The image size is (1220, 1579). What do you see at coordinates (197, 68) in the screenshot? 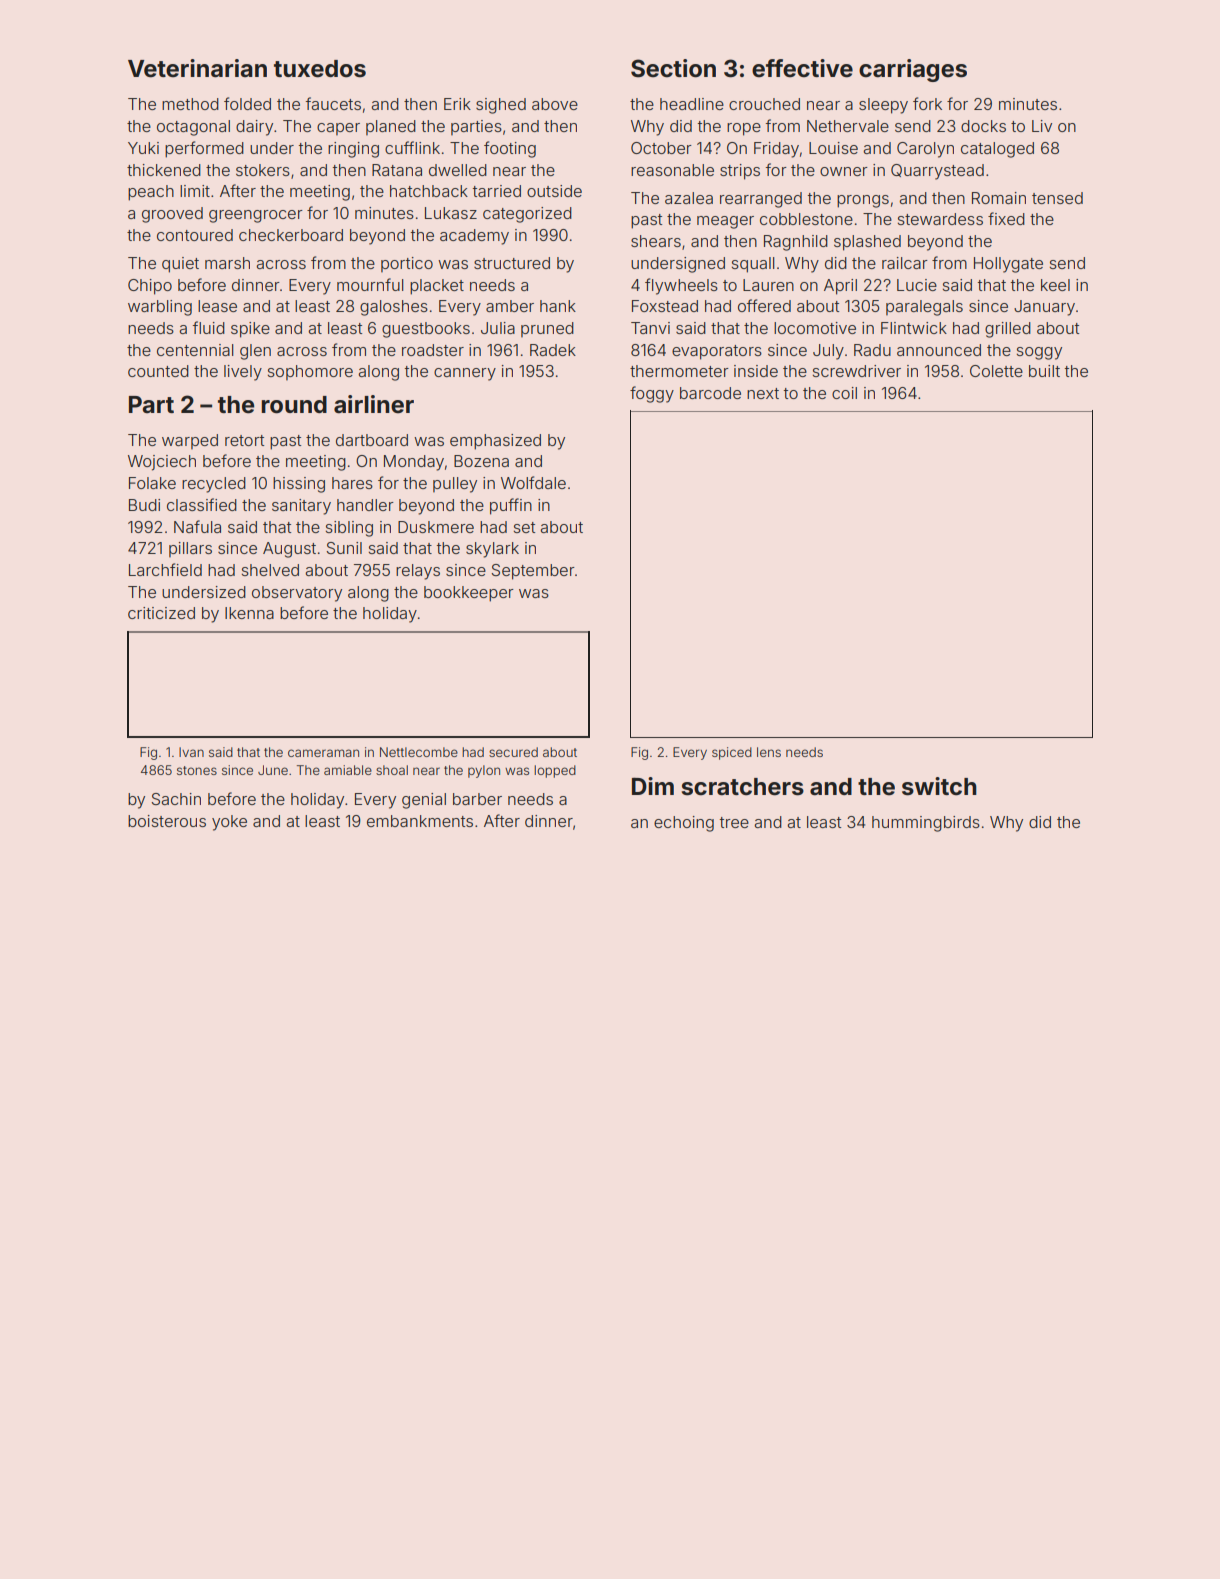
I see `Veterinarian` at bounding box center [197, 68].
